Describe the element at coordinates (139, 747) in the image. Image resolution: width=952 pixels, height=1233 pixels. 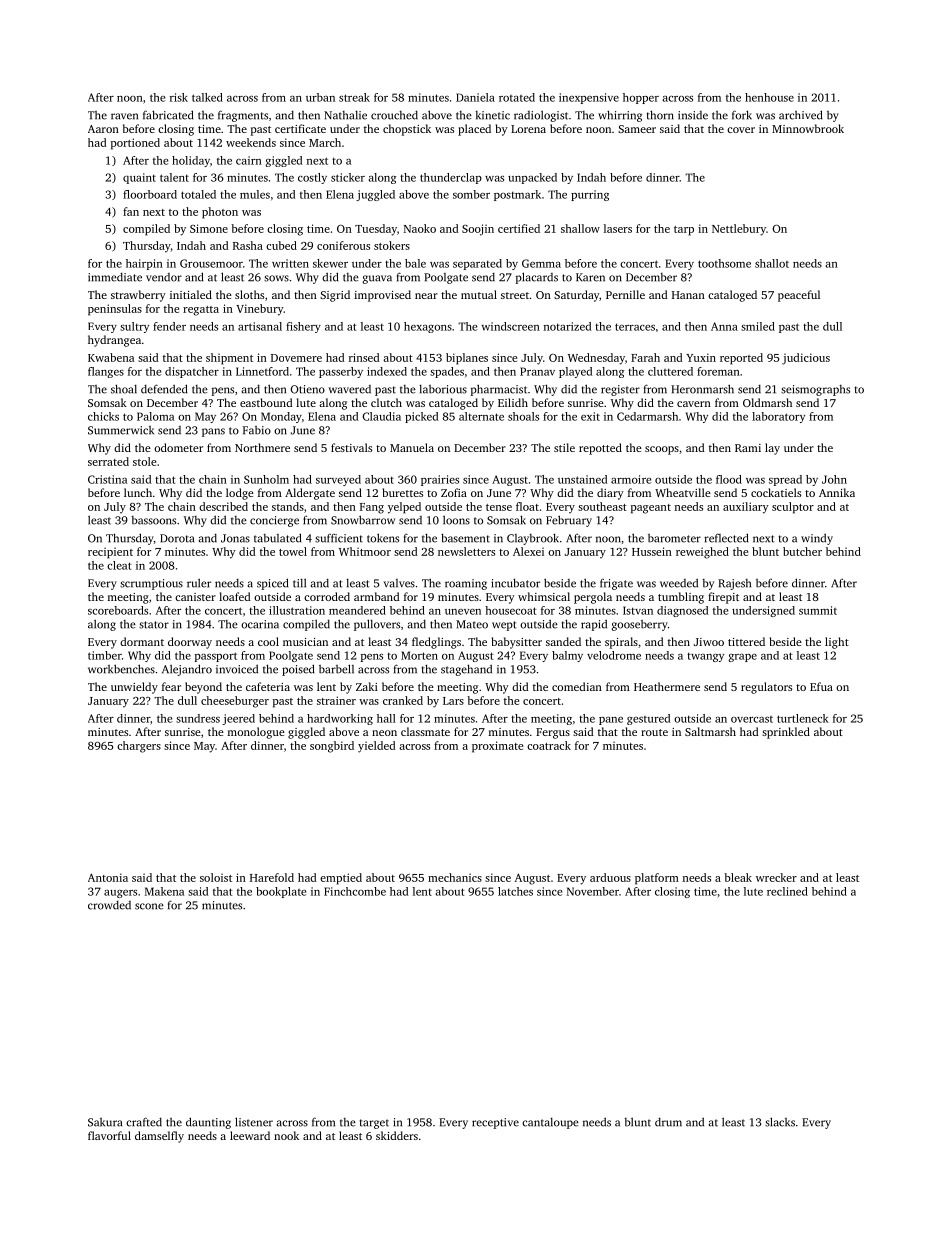
I see `chargers` at that location.
